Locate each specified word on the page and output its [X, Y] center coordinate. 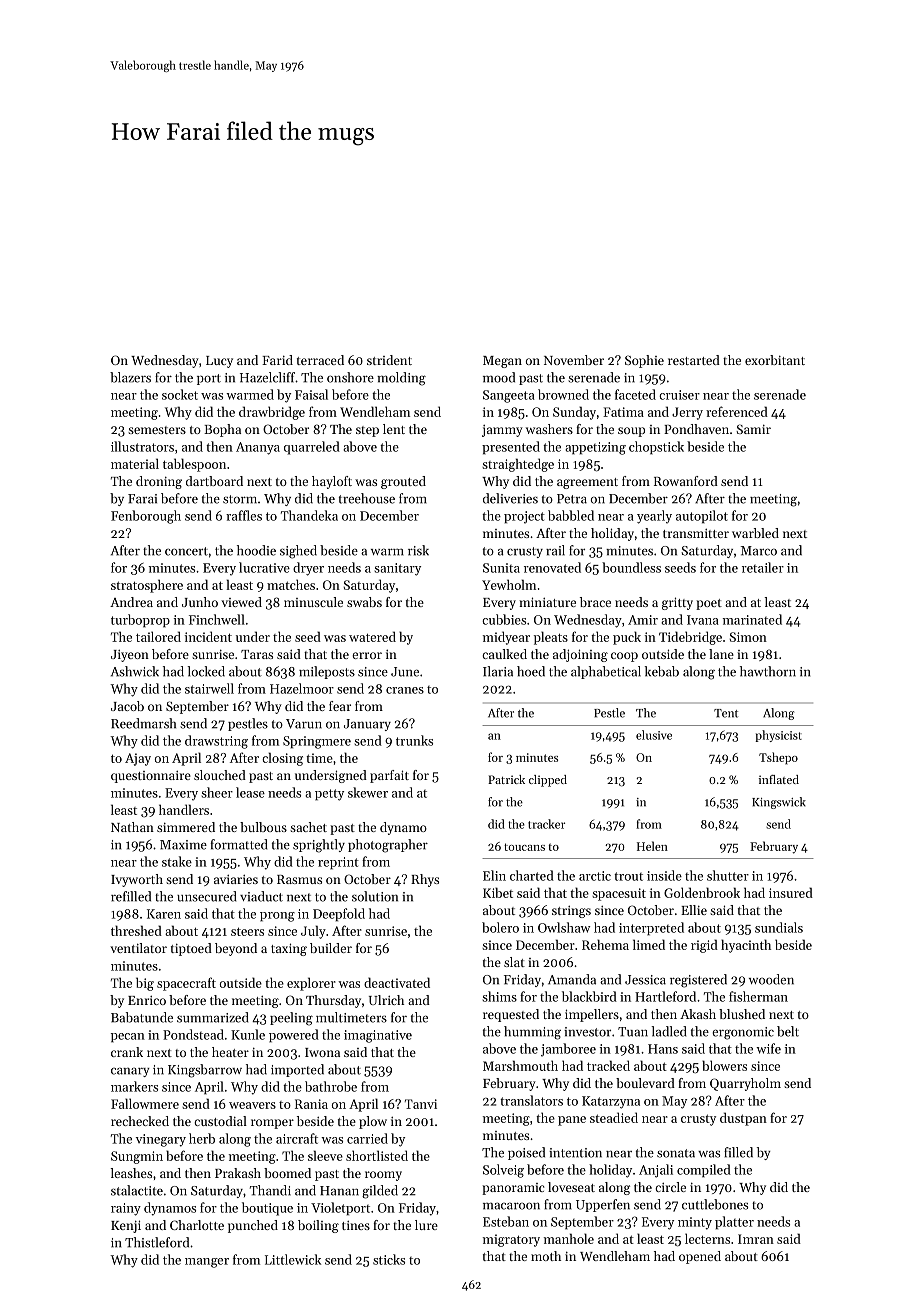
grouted [403, 482]
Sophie [644, 361]
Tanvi [421, 1104]
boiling [318, 1226]
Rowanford [686, 481]
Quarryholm [745, 1084]
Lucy [219, 362]
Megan [502, 362]
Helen [652, 846]
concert [186, 551]
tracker [546, 824]
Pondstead [193, 1034]
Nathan [132, 827]
